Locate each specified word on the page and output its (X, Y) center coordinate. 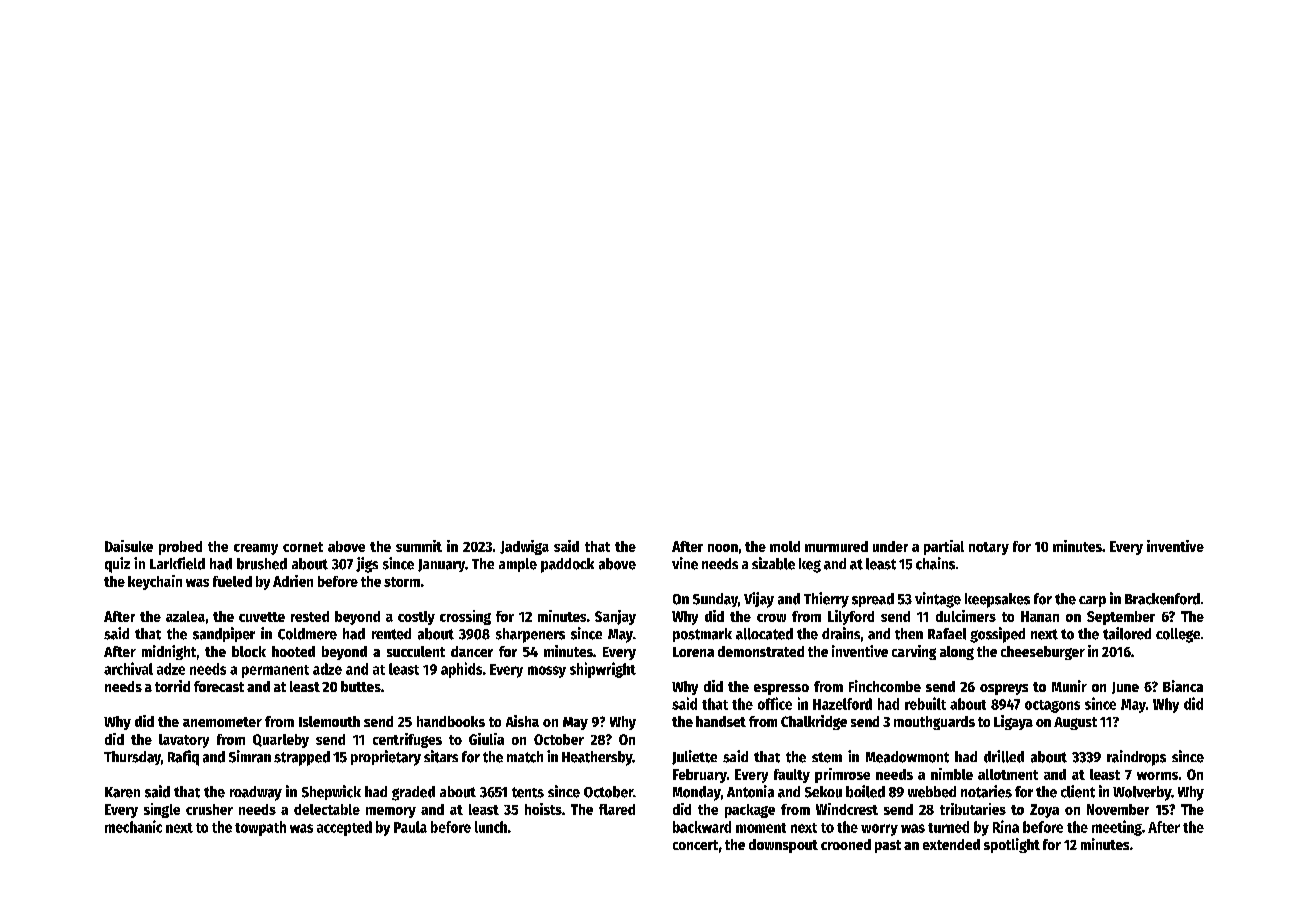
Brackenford (1162, 599)
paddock (567, 565)
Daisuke (129, 546)
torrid (172, 686)
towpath (260, 828)
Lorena (693, 652)
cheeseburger (1043, 653)
